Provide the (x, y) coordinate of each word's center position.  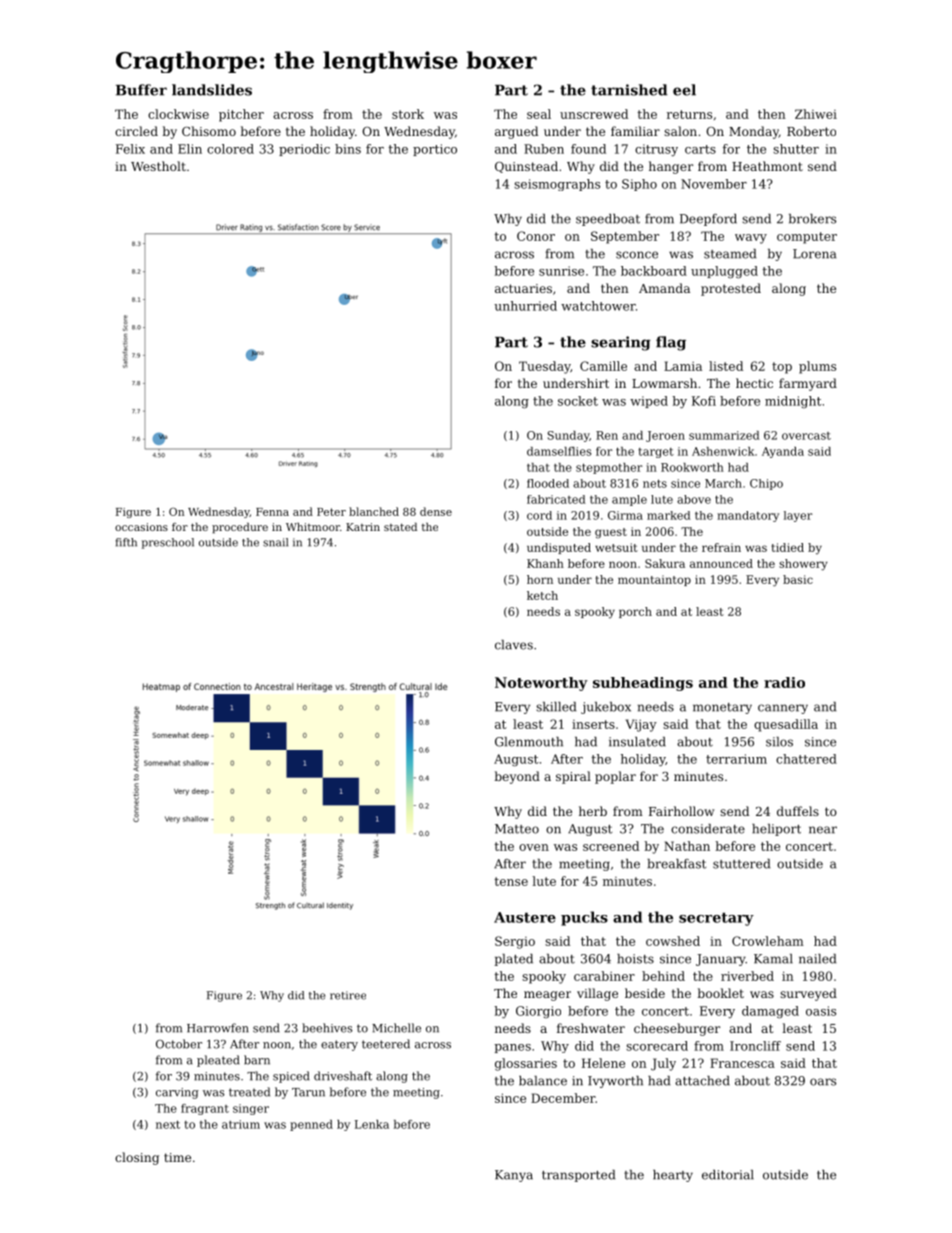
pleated (218, 1061)
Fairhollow (681, 811)
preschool (168, 543)
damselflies (559, 451)
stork (408, 114)
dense (436, 511)
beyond (517, 777)
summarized (724, 435)
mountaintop (654, 580)
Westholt (158, 166)
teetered (386, 1044)
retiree (348, 995)
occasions (141, 527)
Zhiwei (816, 114)
